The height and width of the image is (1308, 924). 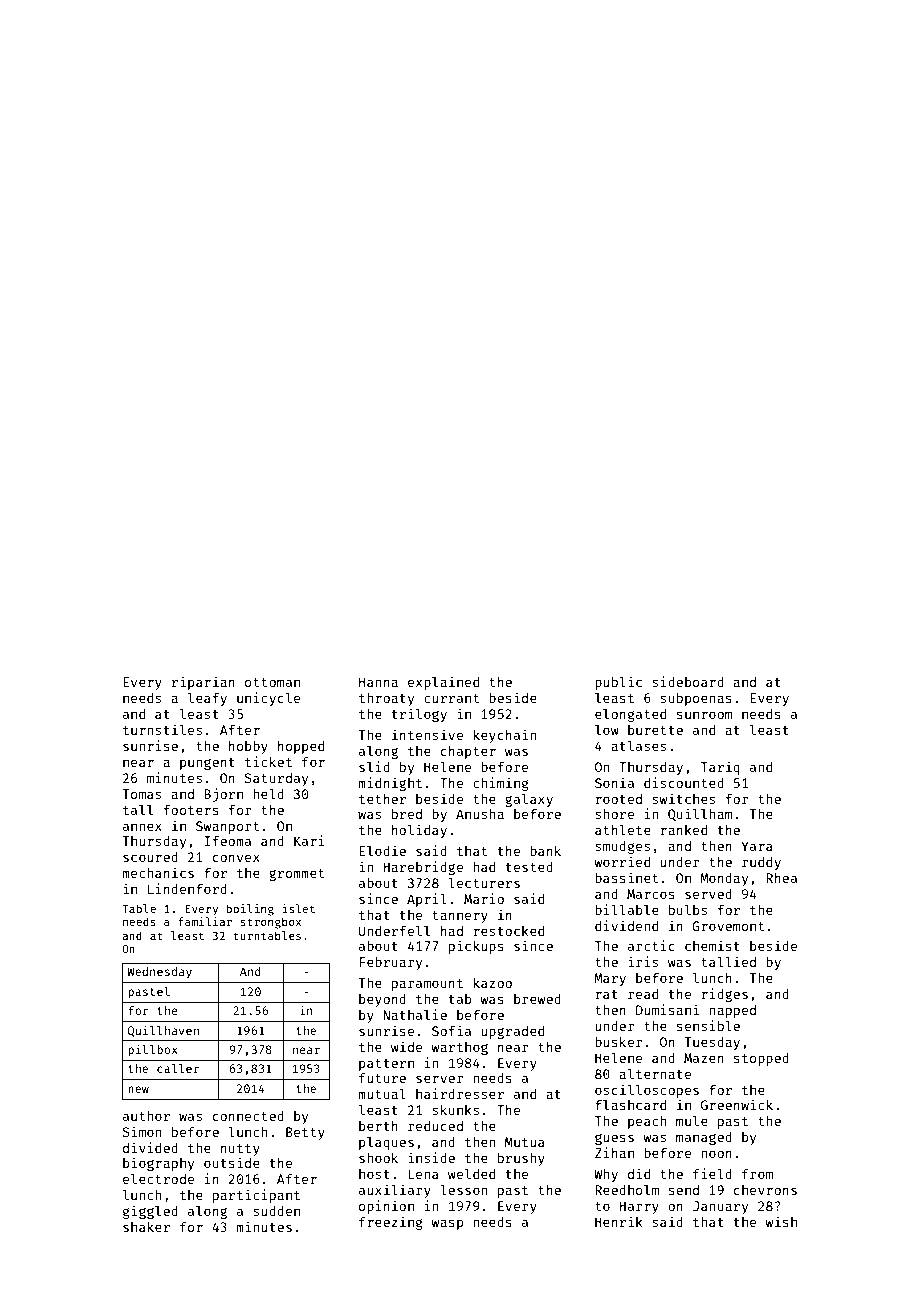 I want to click on atlases, so click(x=638, y=745).
